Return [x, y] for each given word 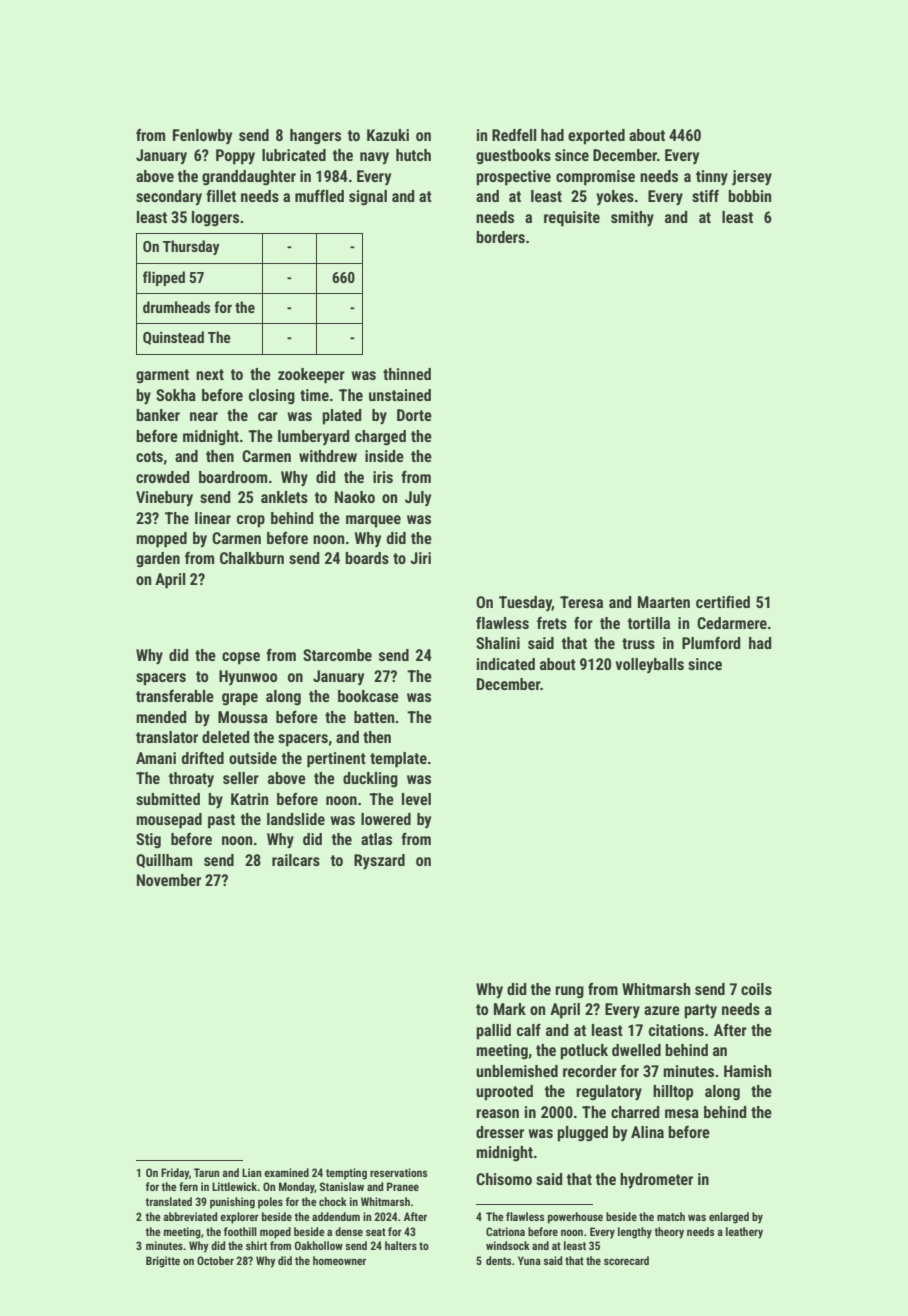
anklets [284, 497]
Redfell [514, 134]
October [215, 1260]
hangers [315, 137]
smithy [632, 219]
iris [383, 477]
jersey [752, 178]
